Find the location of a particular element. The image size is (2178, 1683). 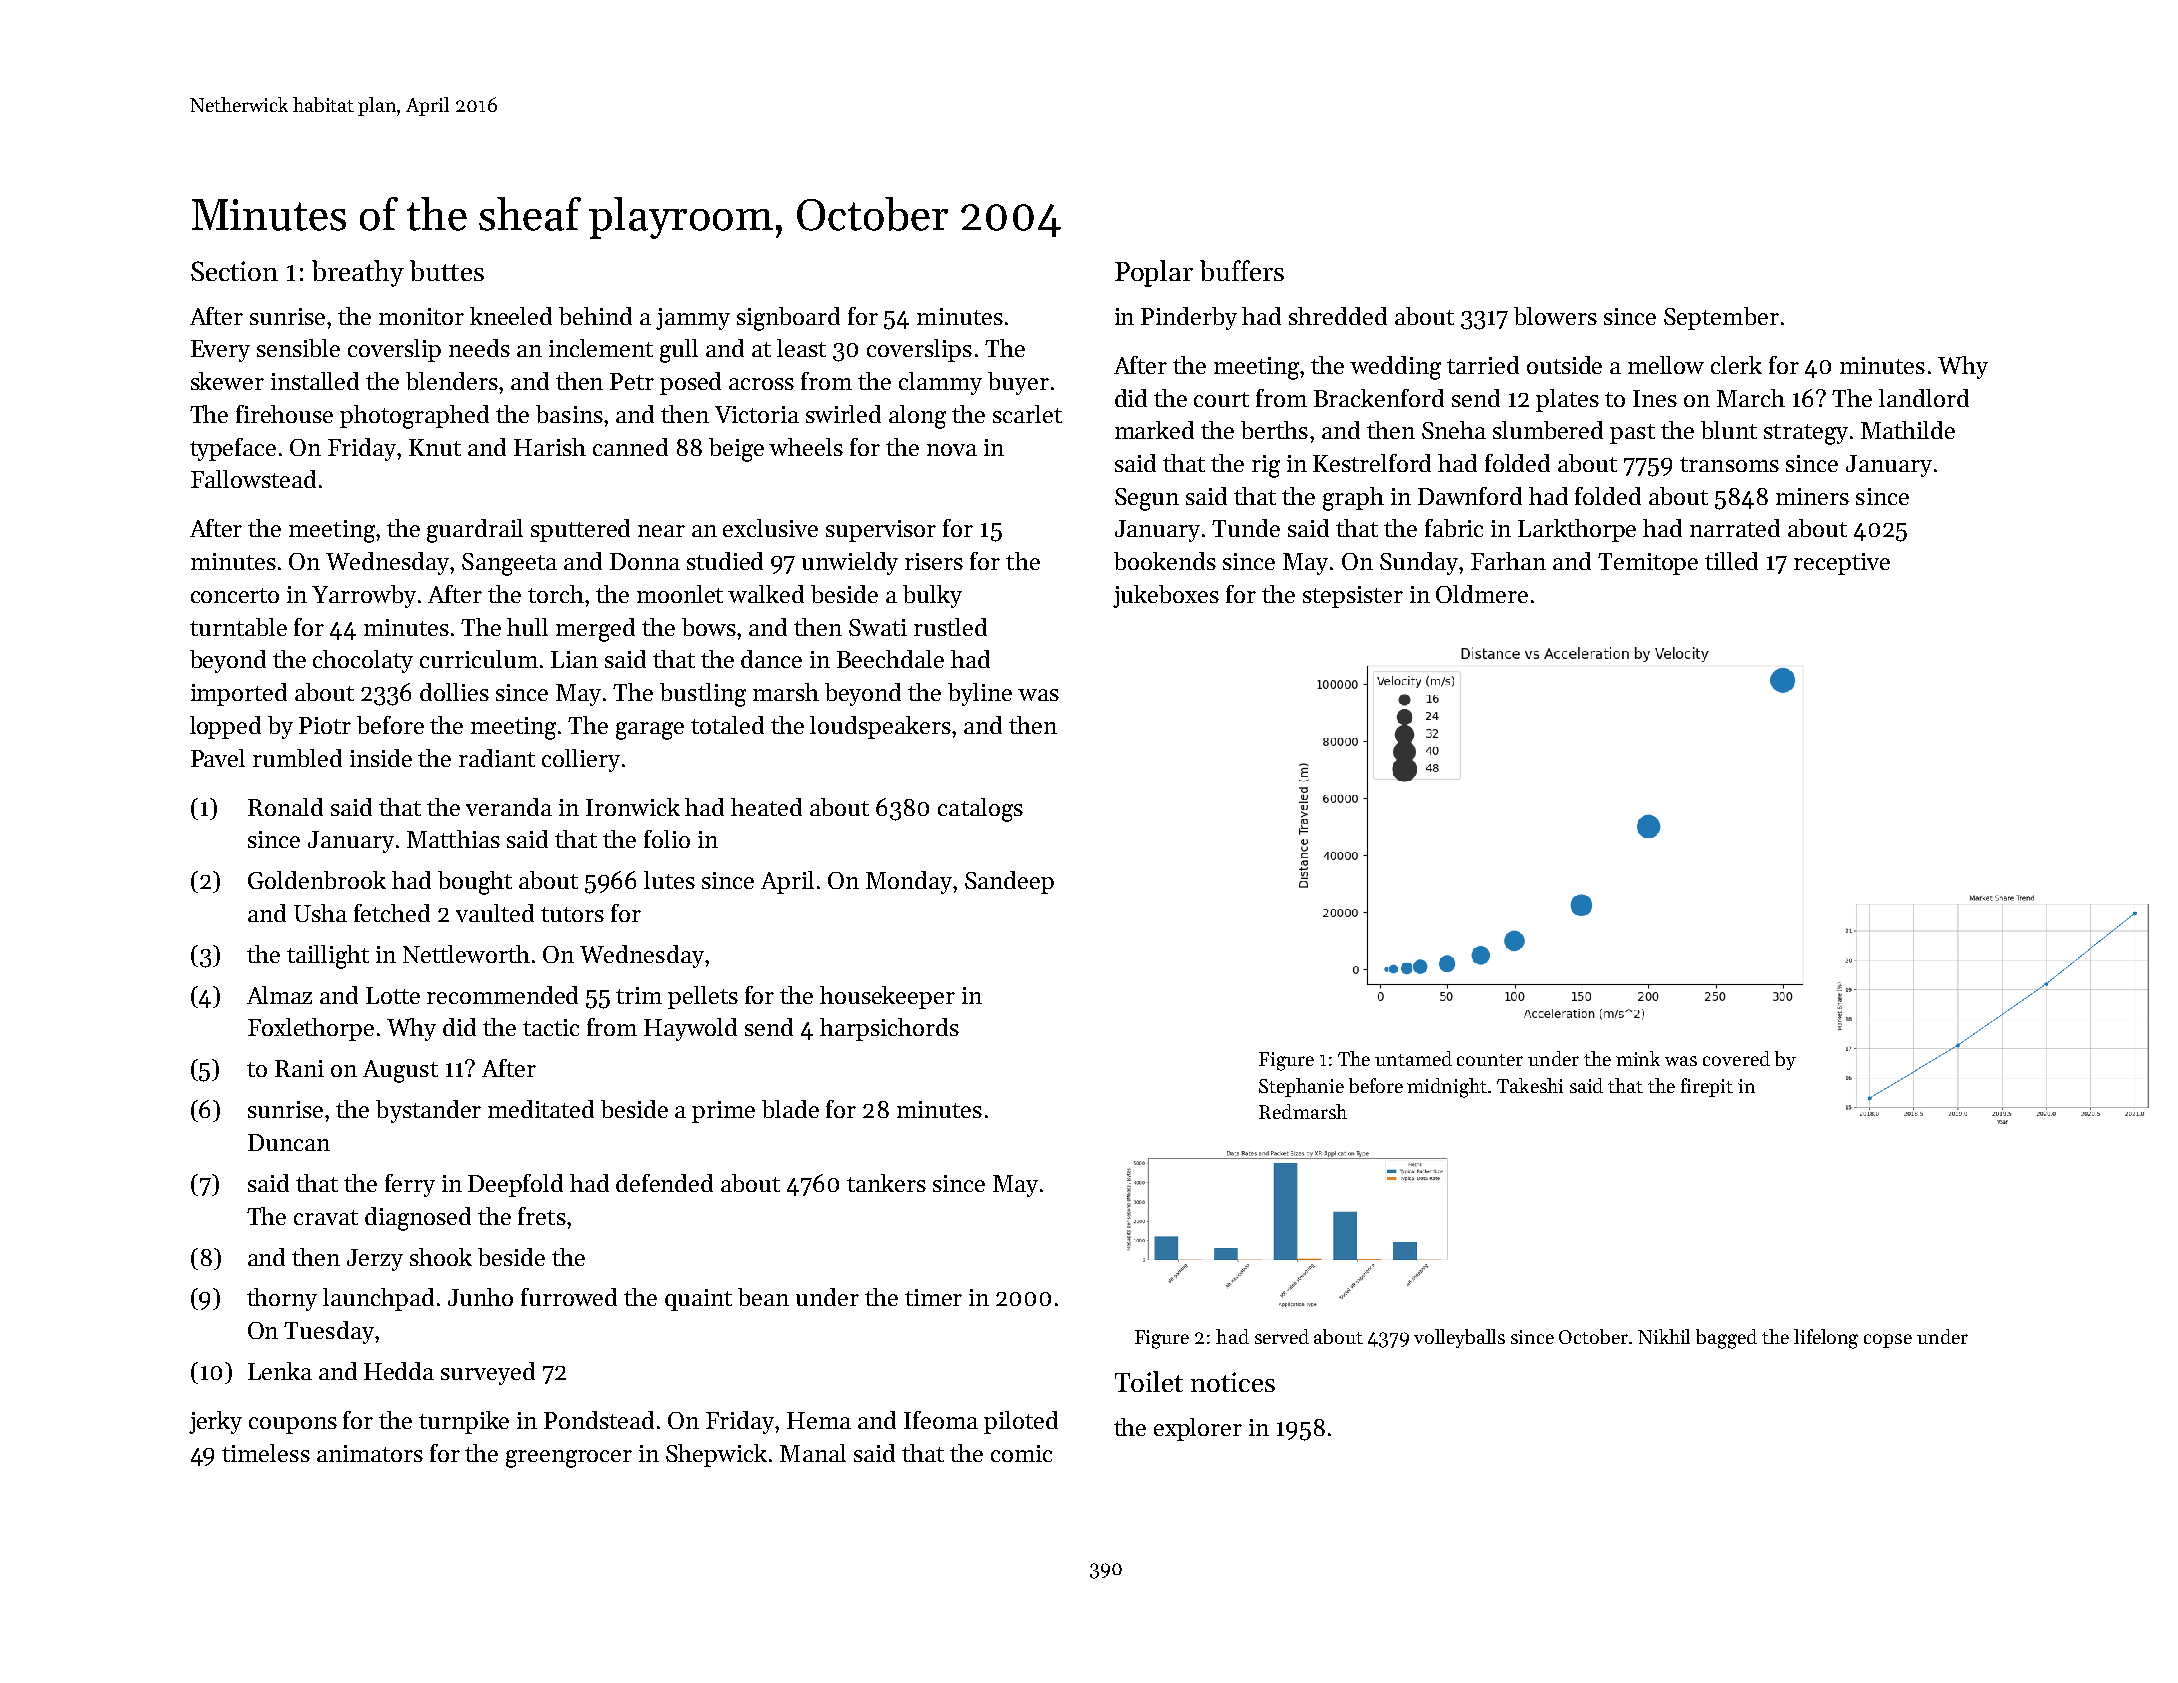

Section is located at coordinates (234, 271).
